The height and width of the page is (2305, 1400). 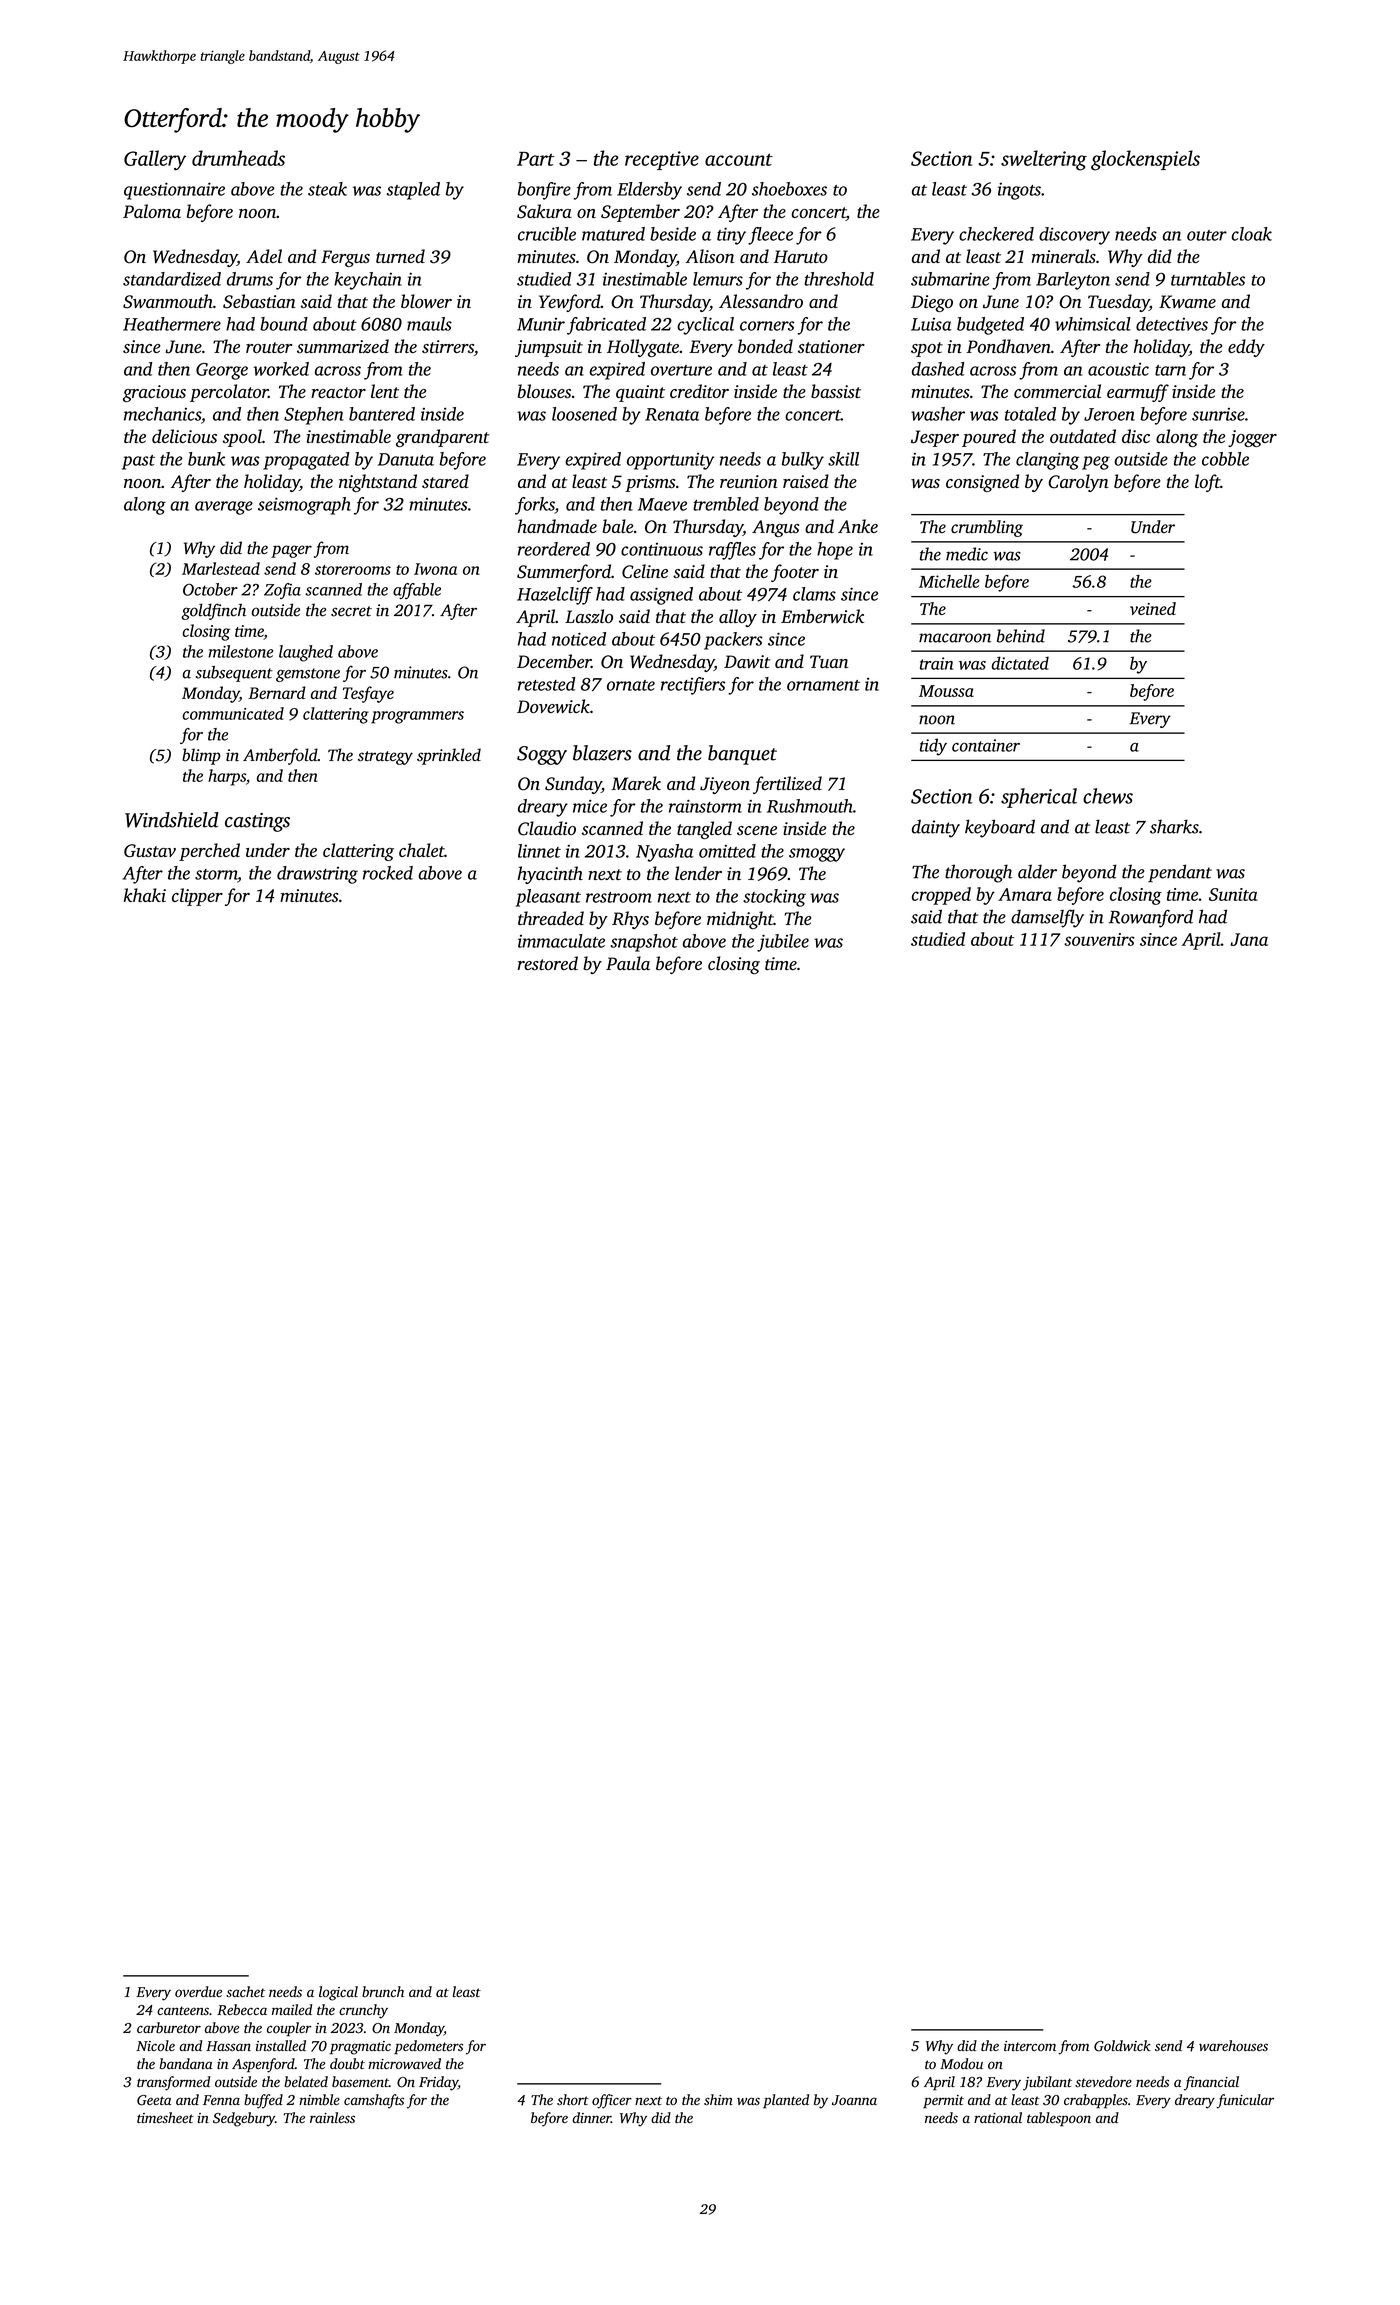 I want to click on restored, so click(x=548, y=963).
